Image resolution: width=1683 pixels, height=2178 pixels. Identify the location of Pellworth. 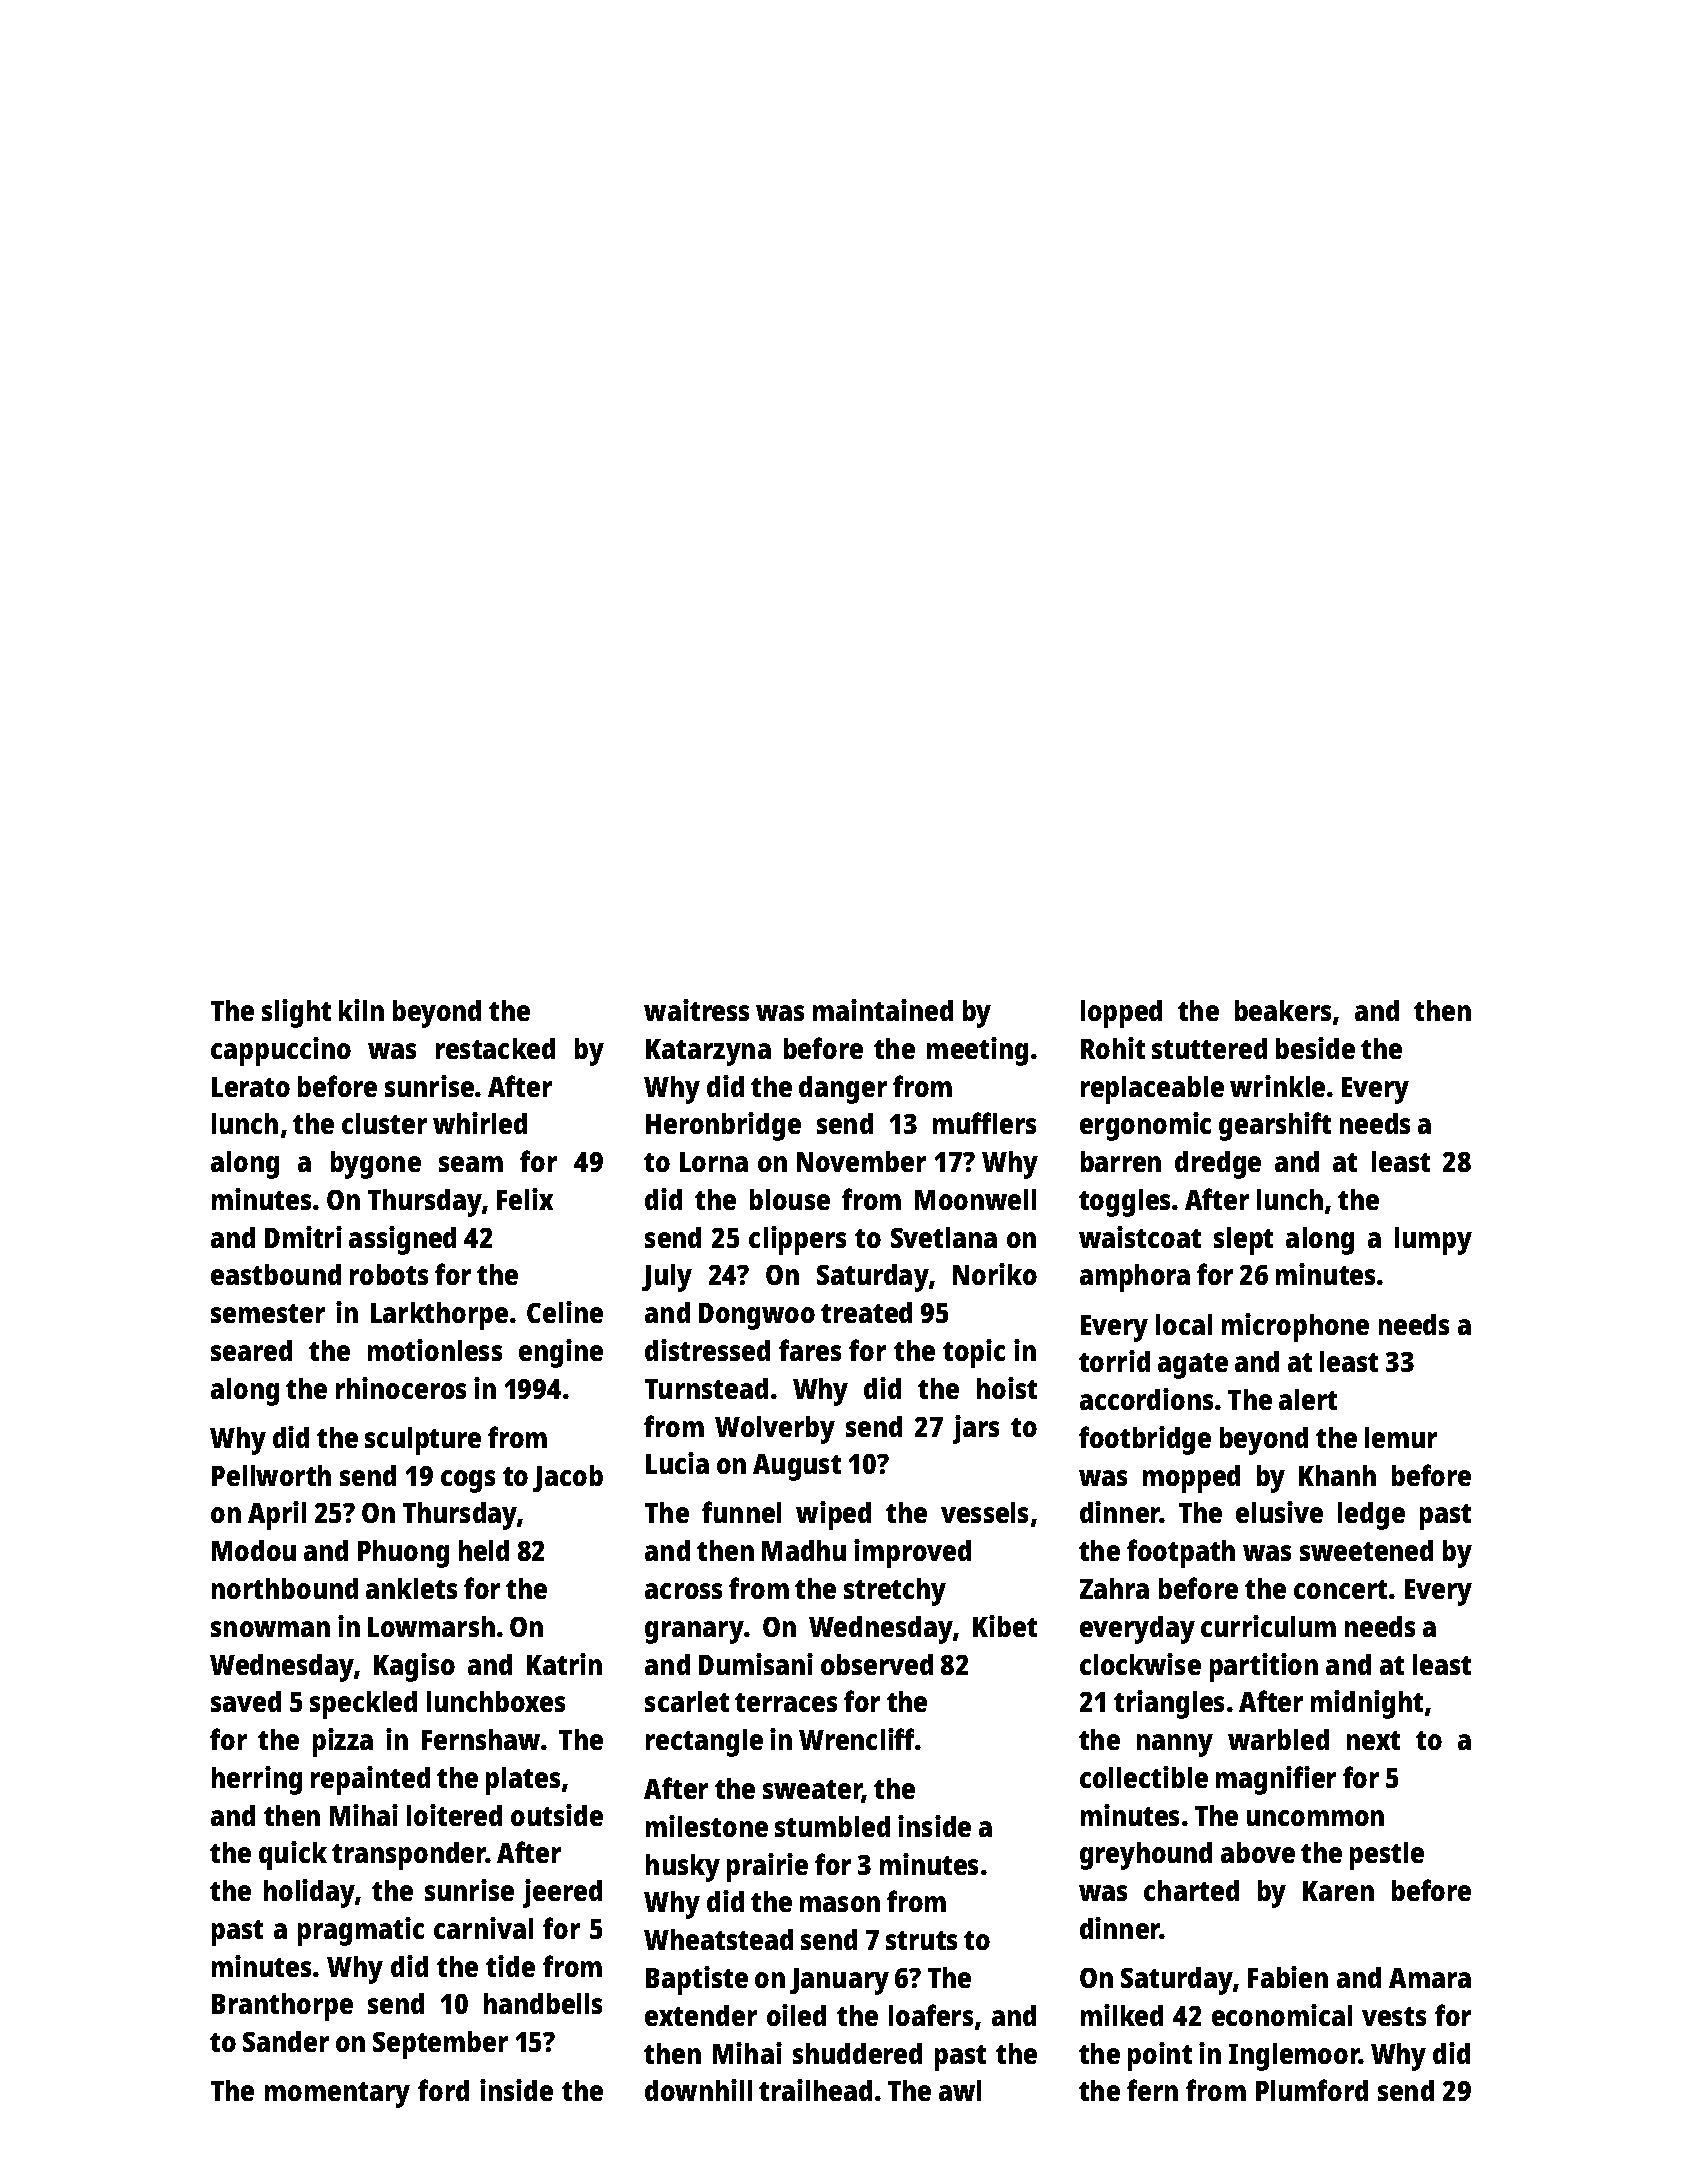
(271, 1475).
